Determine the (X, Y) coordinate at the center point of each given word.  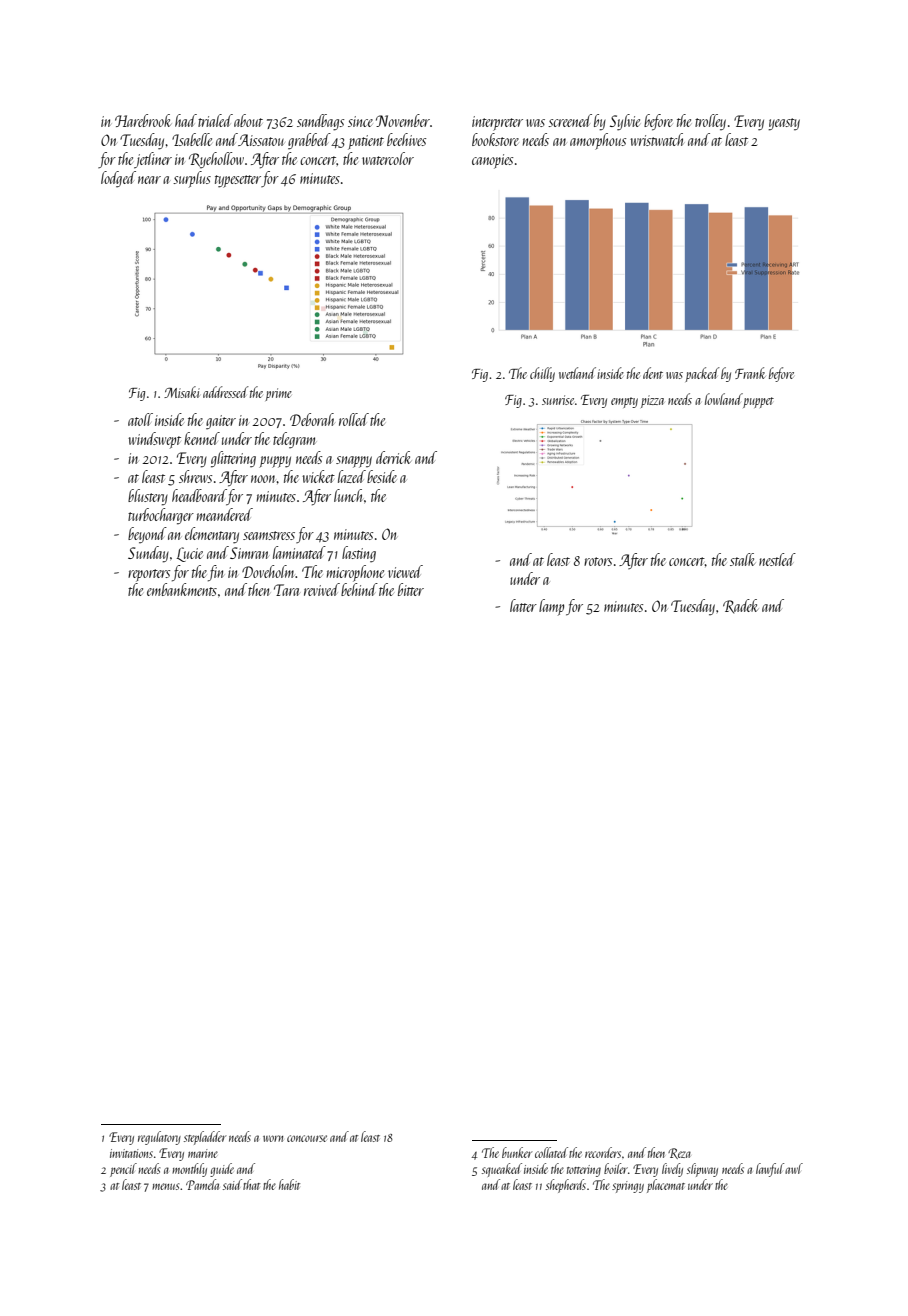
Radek (740, 606)
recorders (603, 1152)
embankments (182, 589)
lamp (551, 607)
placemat (666, 1186)
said (232, 1184)
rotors (598, 561)
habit (289, 1184)
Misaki (182, 392)
